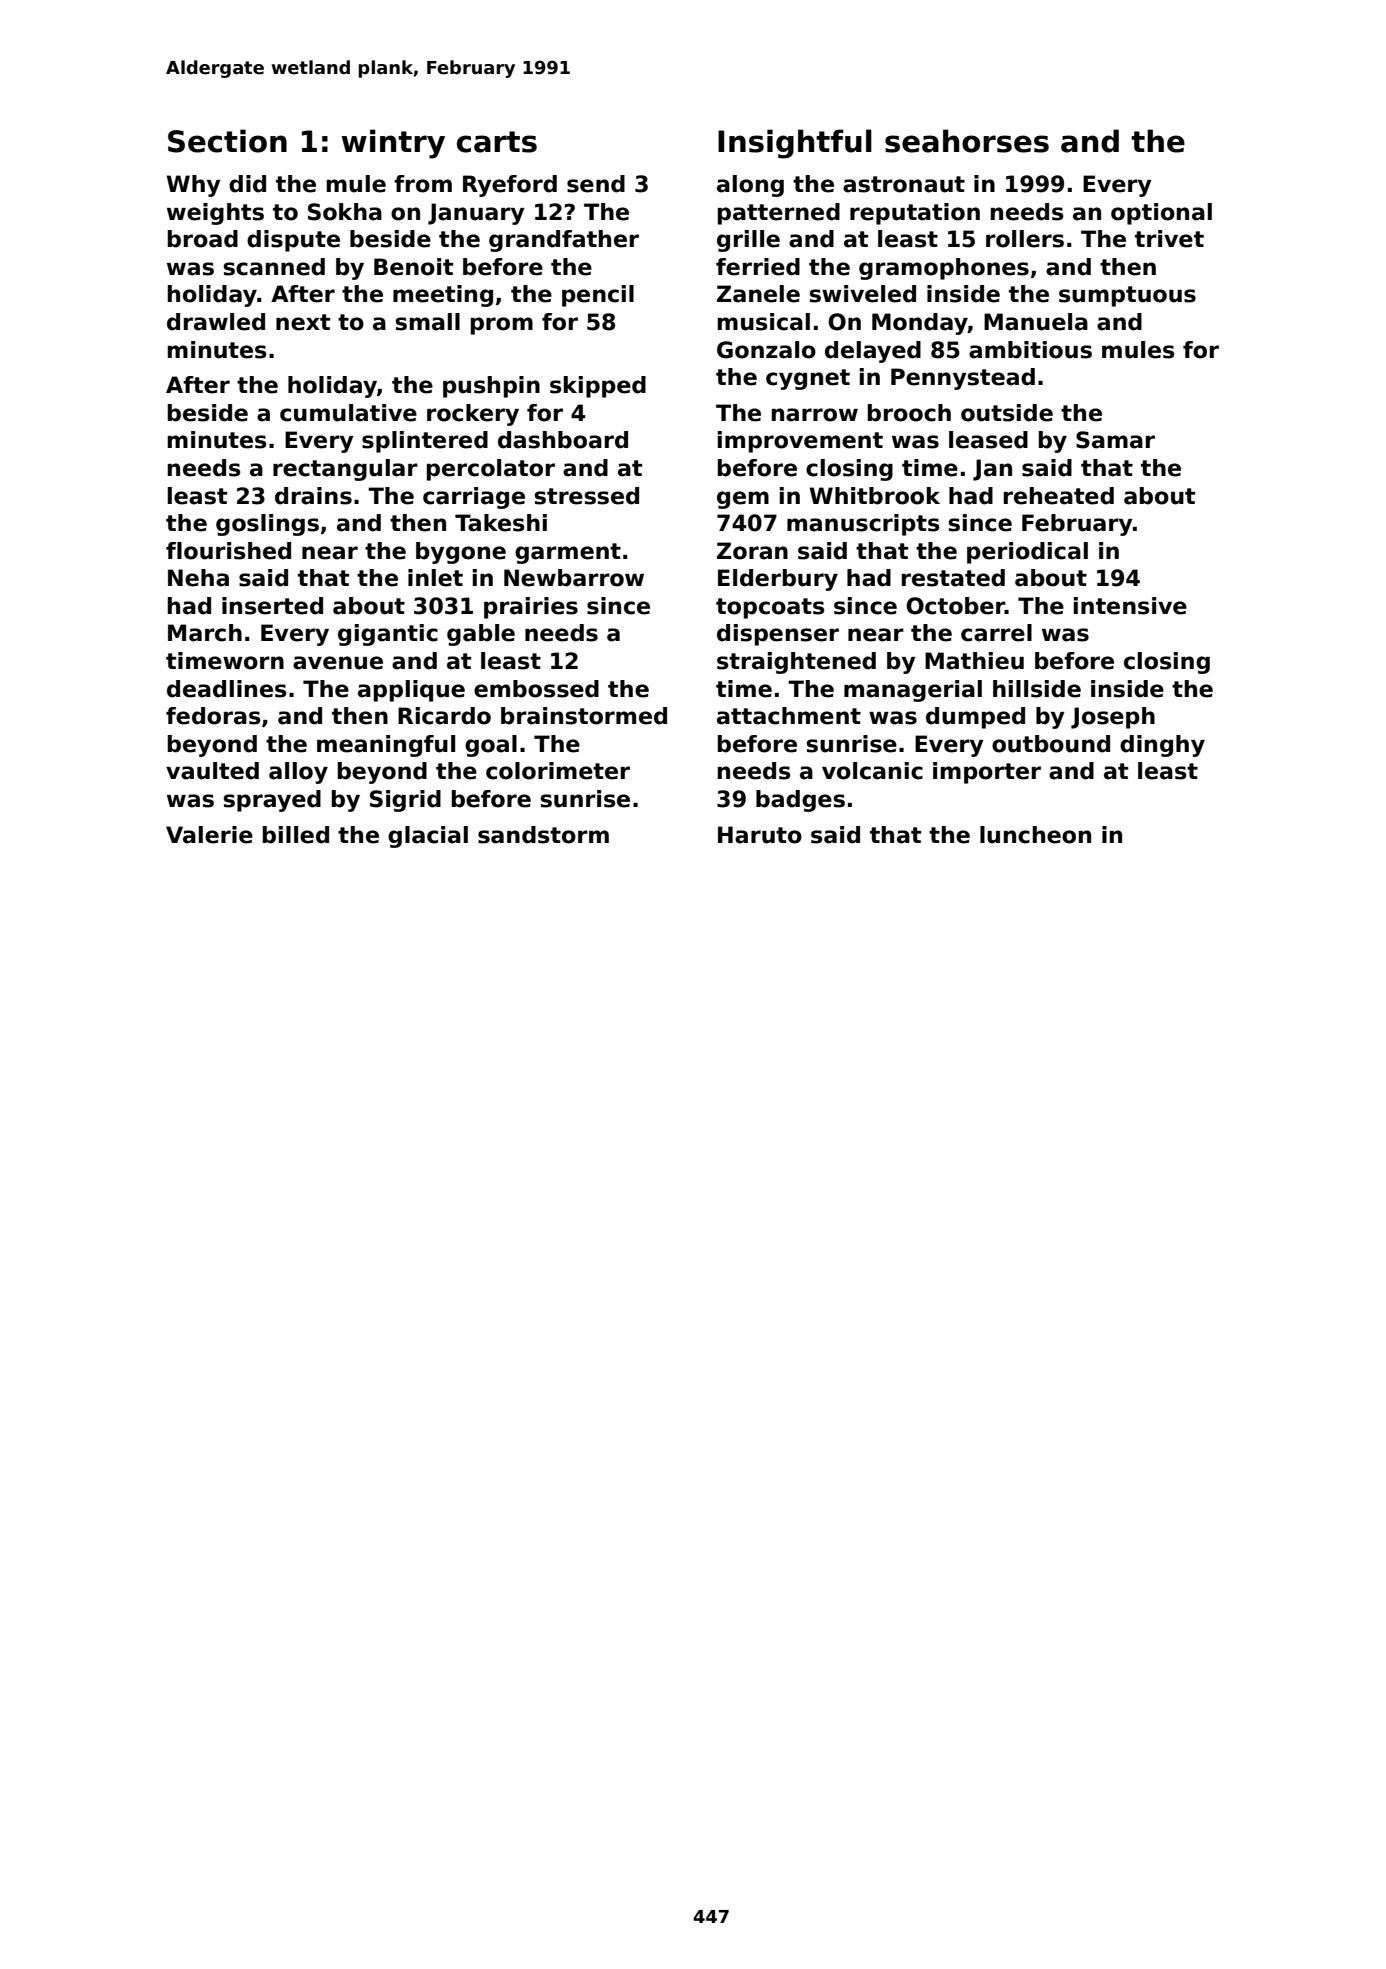 Image resolution: width=1386 pixels, height=1969 pixels. I want to click on rectangular, so click(345, 470).
